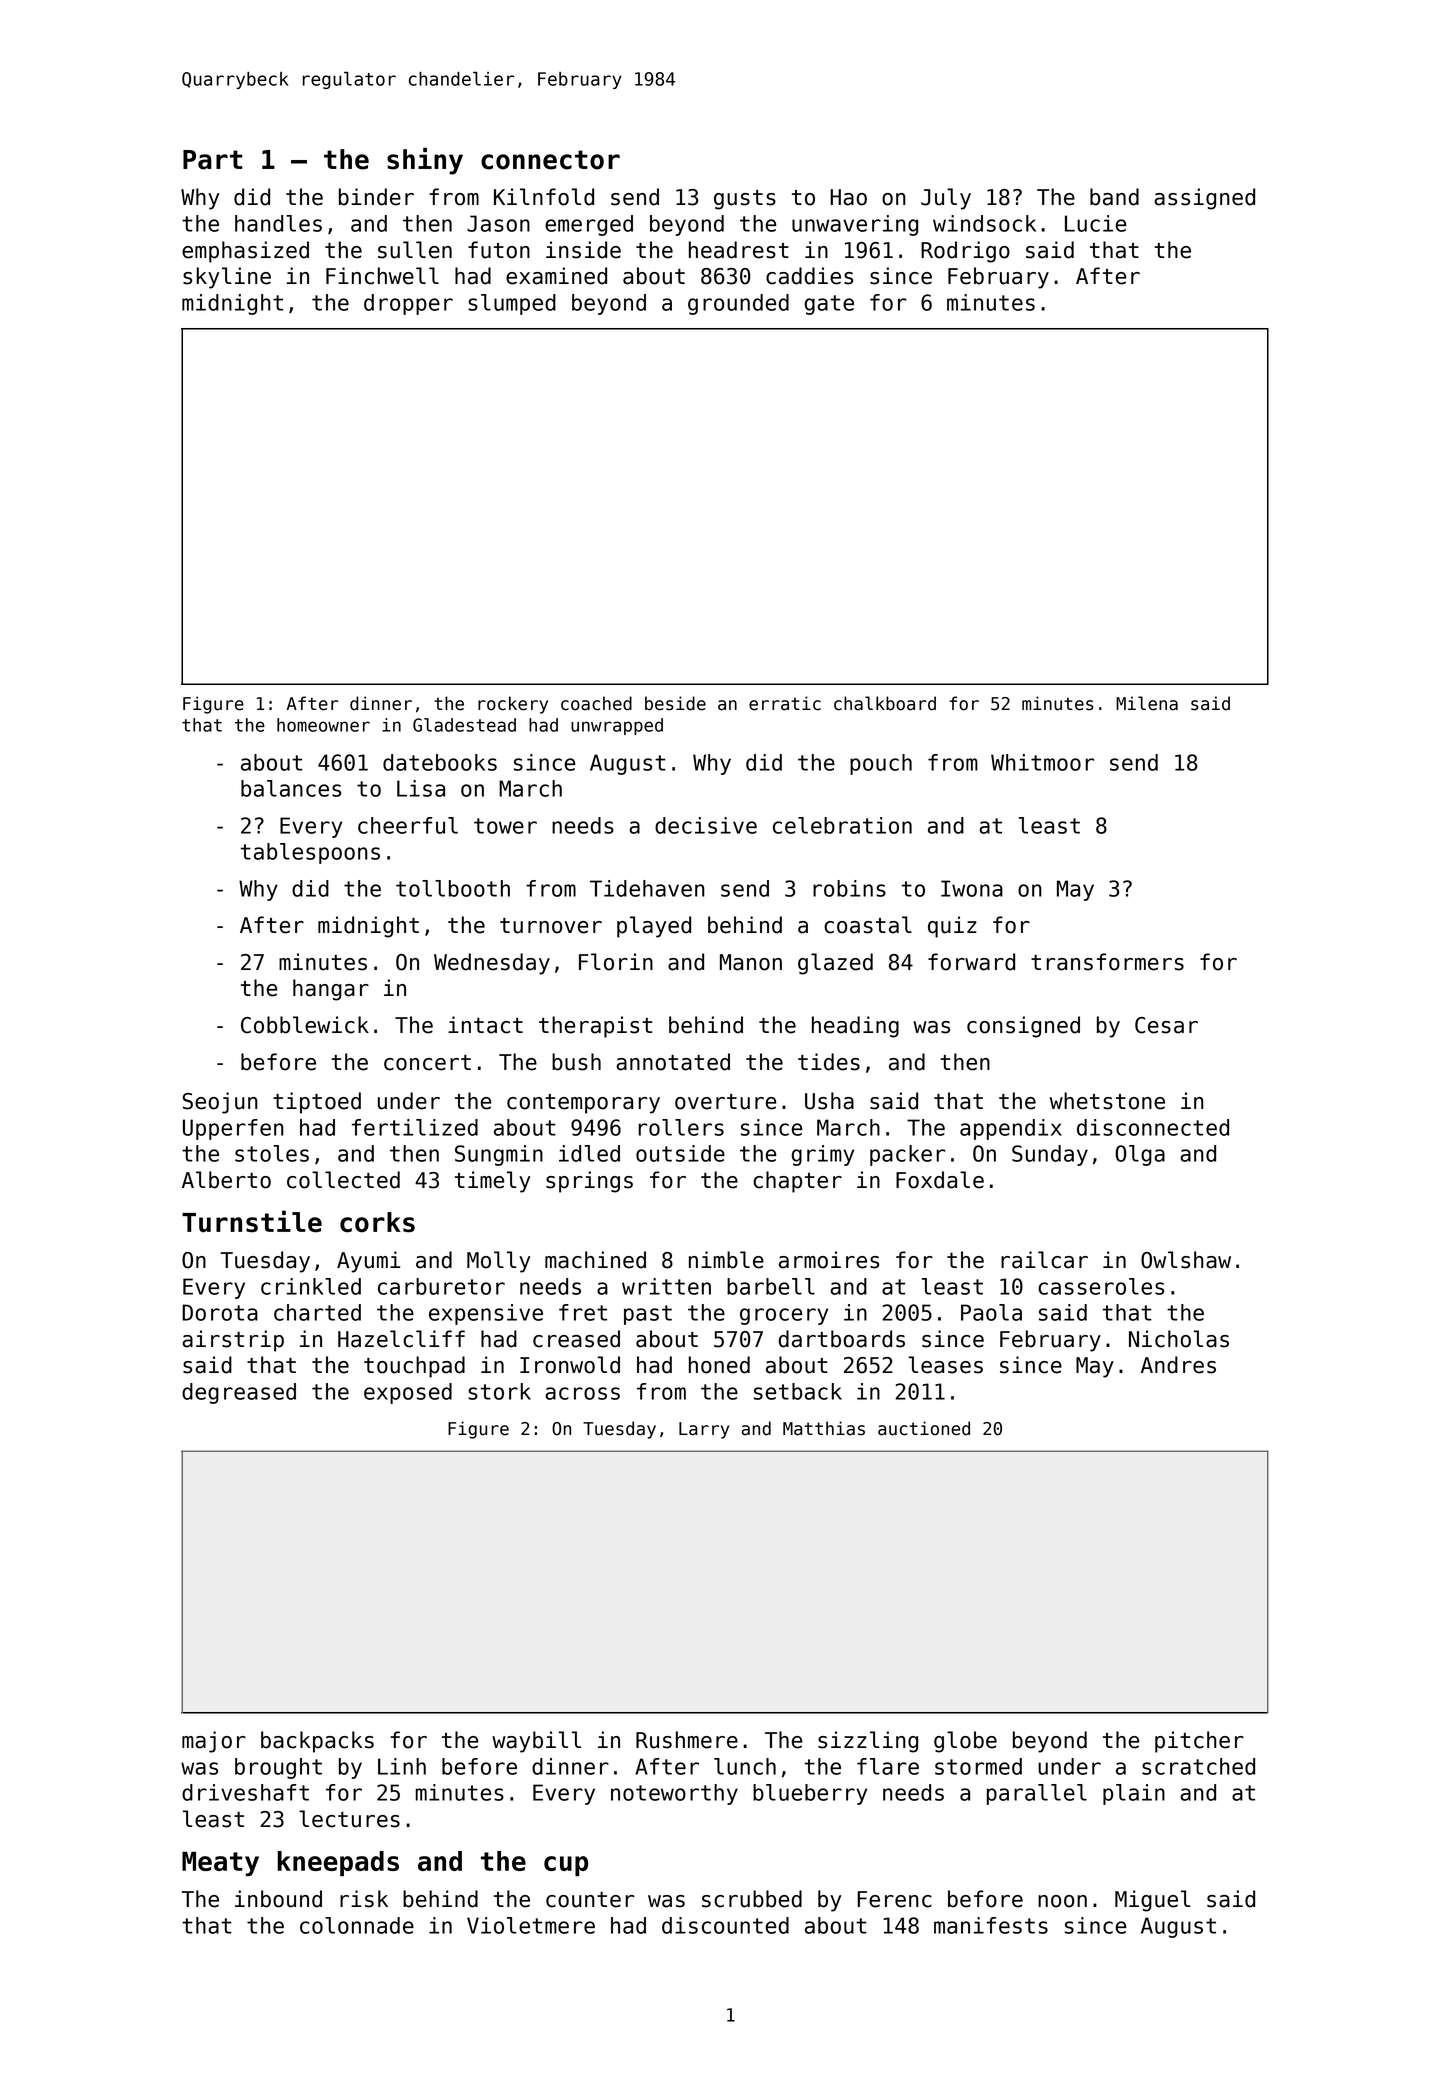 The height and width of the image is (2100, 1450). What do you see at coordinates (1107, 1101) in the image?
I see `whetstone` at bounding box center [1107, 1101].
